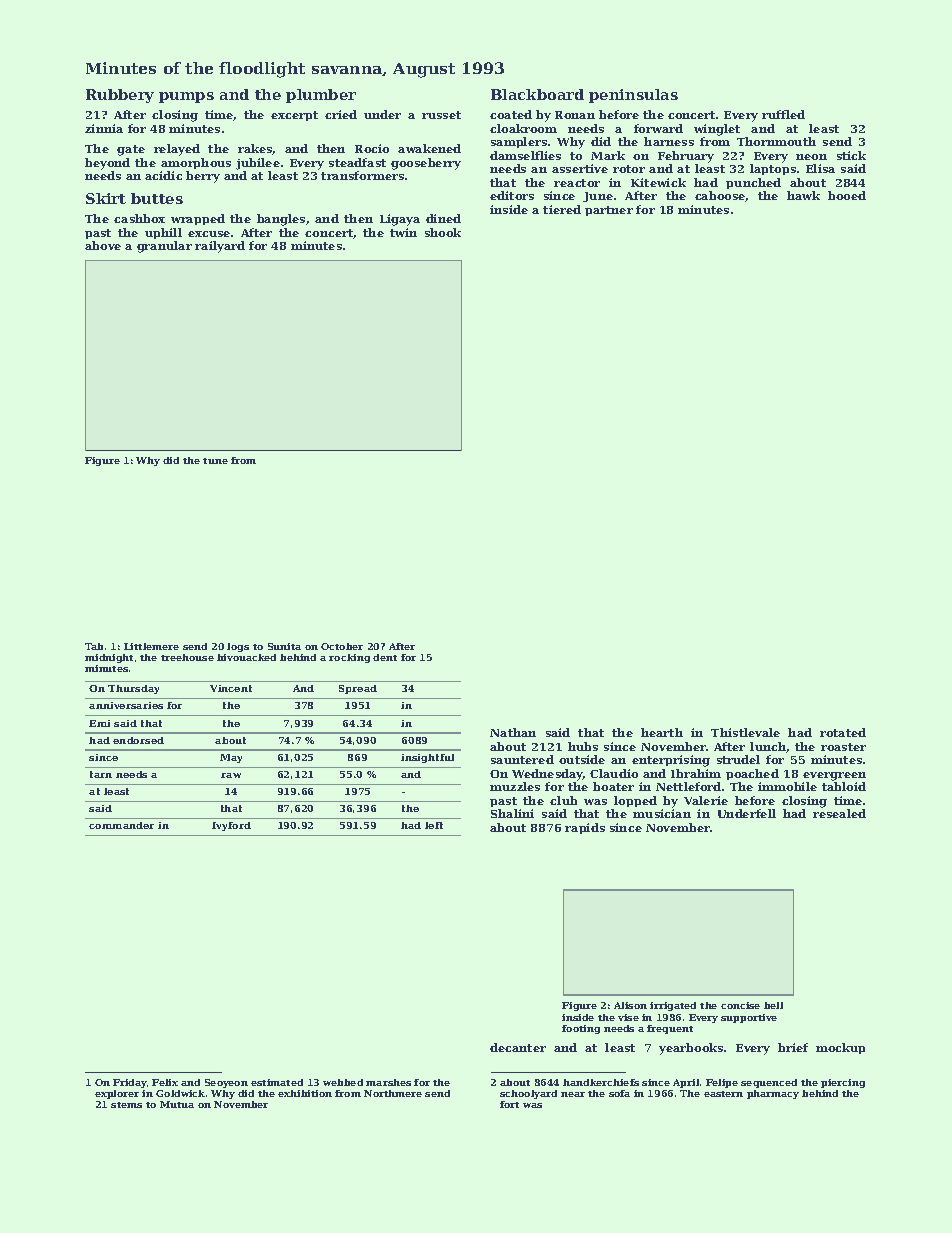  What do you see at coordinates (696, 773) in the image?
I see `Ibrahim` at bounding box center [696, 773].
